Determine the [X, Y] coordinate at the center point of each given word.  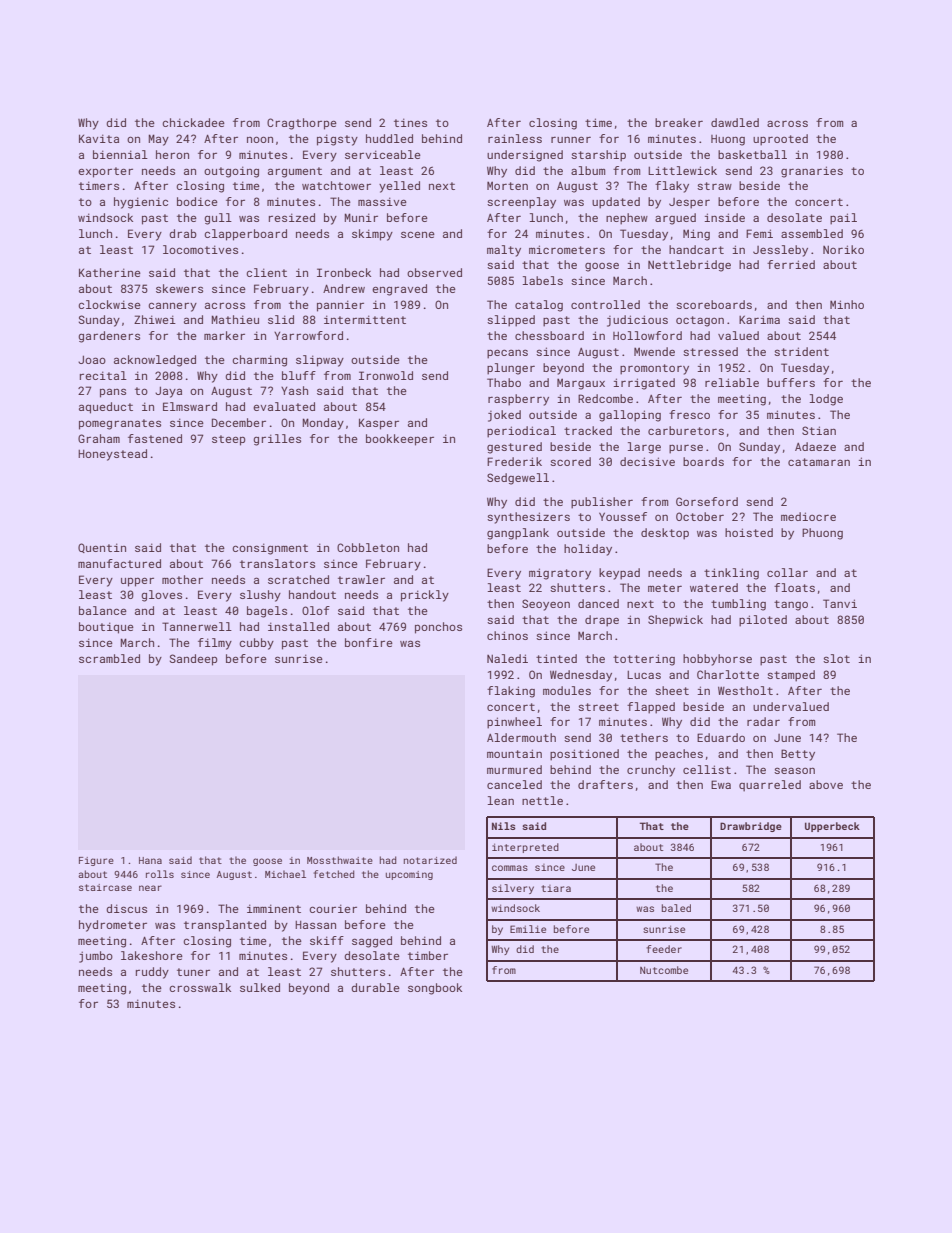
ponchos [438, 628]
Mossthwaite [340, 860]
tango [791, 605]
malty [504, 251]
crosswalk [200, 987]
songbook [435, 989]
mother [182, 579]
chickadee [193, 122]
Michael [285, 874]
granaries [812, 172]
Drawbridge [751, 827]
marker [224, 335]
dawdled [735, 122]
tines [410, 122]
